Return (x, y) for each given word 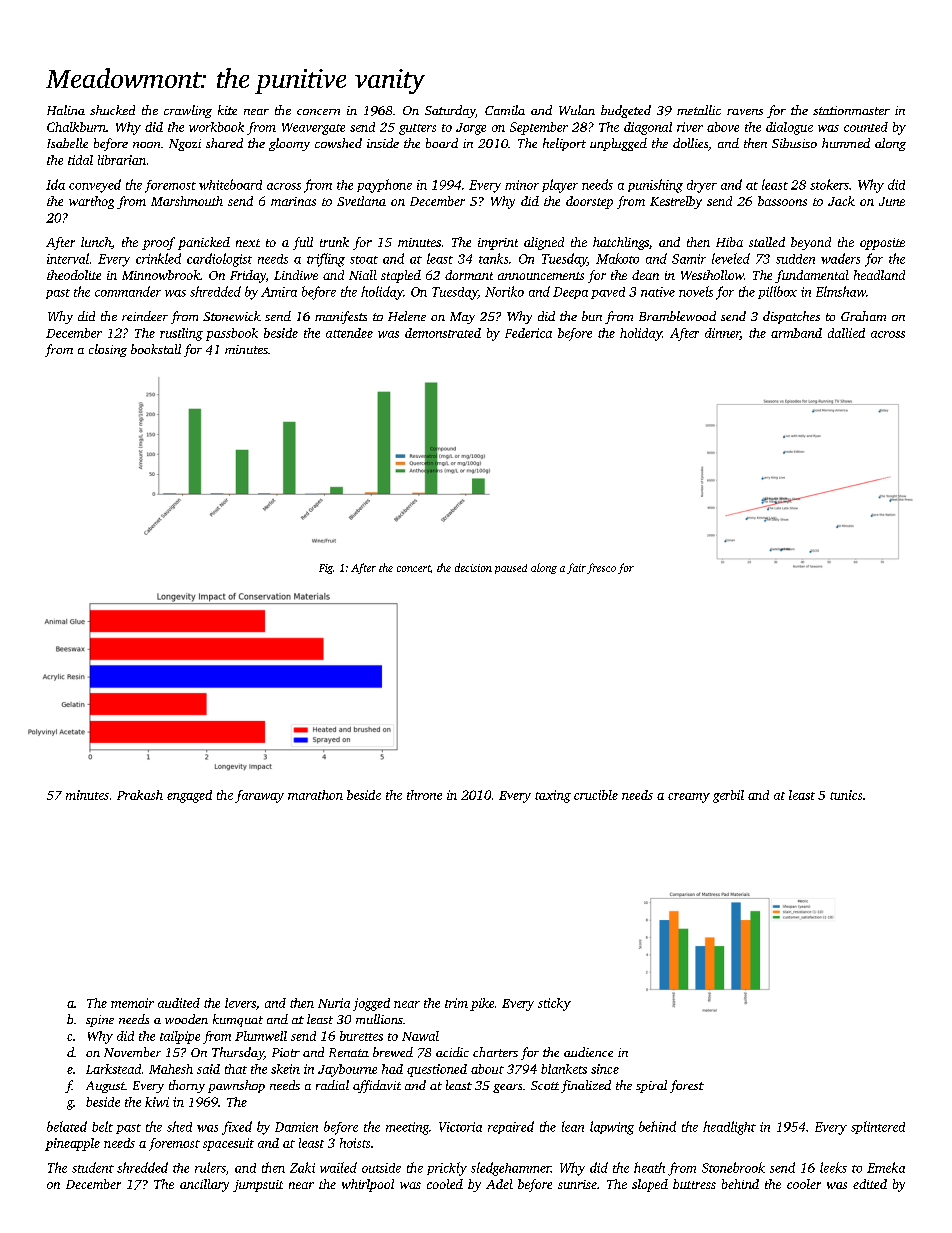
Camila (505, 110)
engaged (189, 796)
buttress (694, 1184)
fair (576, 568)
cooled (445, 1184)
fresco (601, 568)
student (93, 1167)
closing (108, 350)
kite (227, 110)
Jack (841, 201)
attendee (349, 333)
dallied (846, 333)
